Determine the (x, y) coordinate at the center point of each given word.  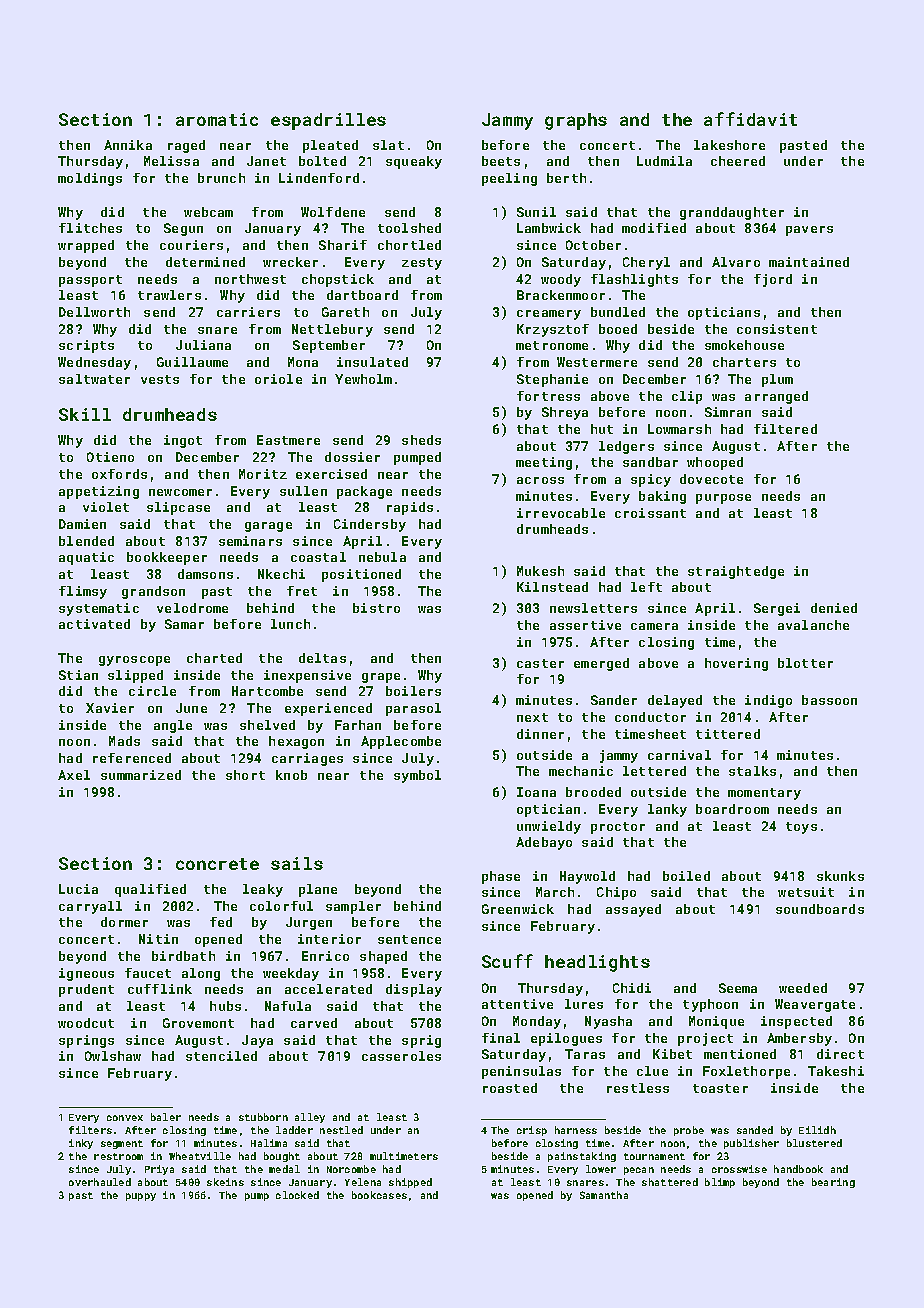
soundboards (820, 909)
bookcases (379, 1195)
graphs (576, 121)
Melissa (171, 161)
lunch (290, 624)
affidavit (750, 119)
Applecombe (401, 742)
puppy (141, 1197)
